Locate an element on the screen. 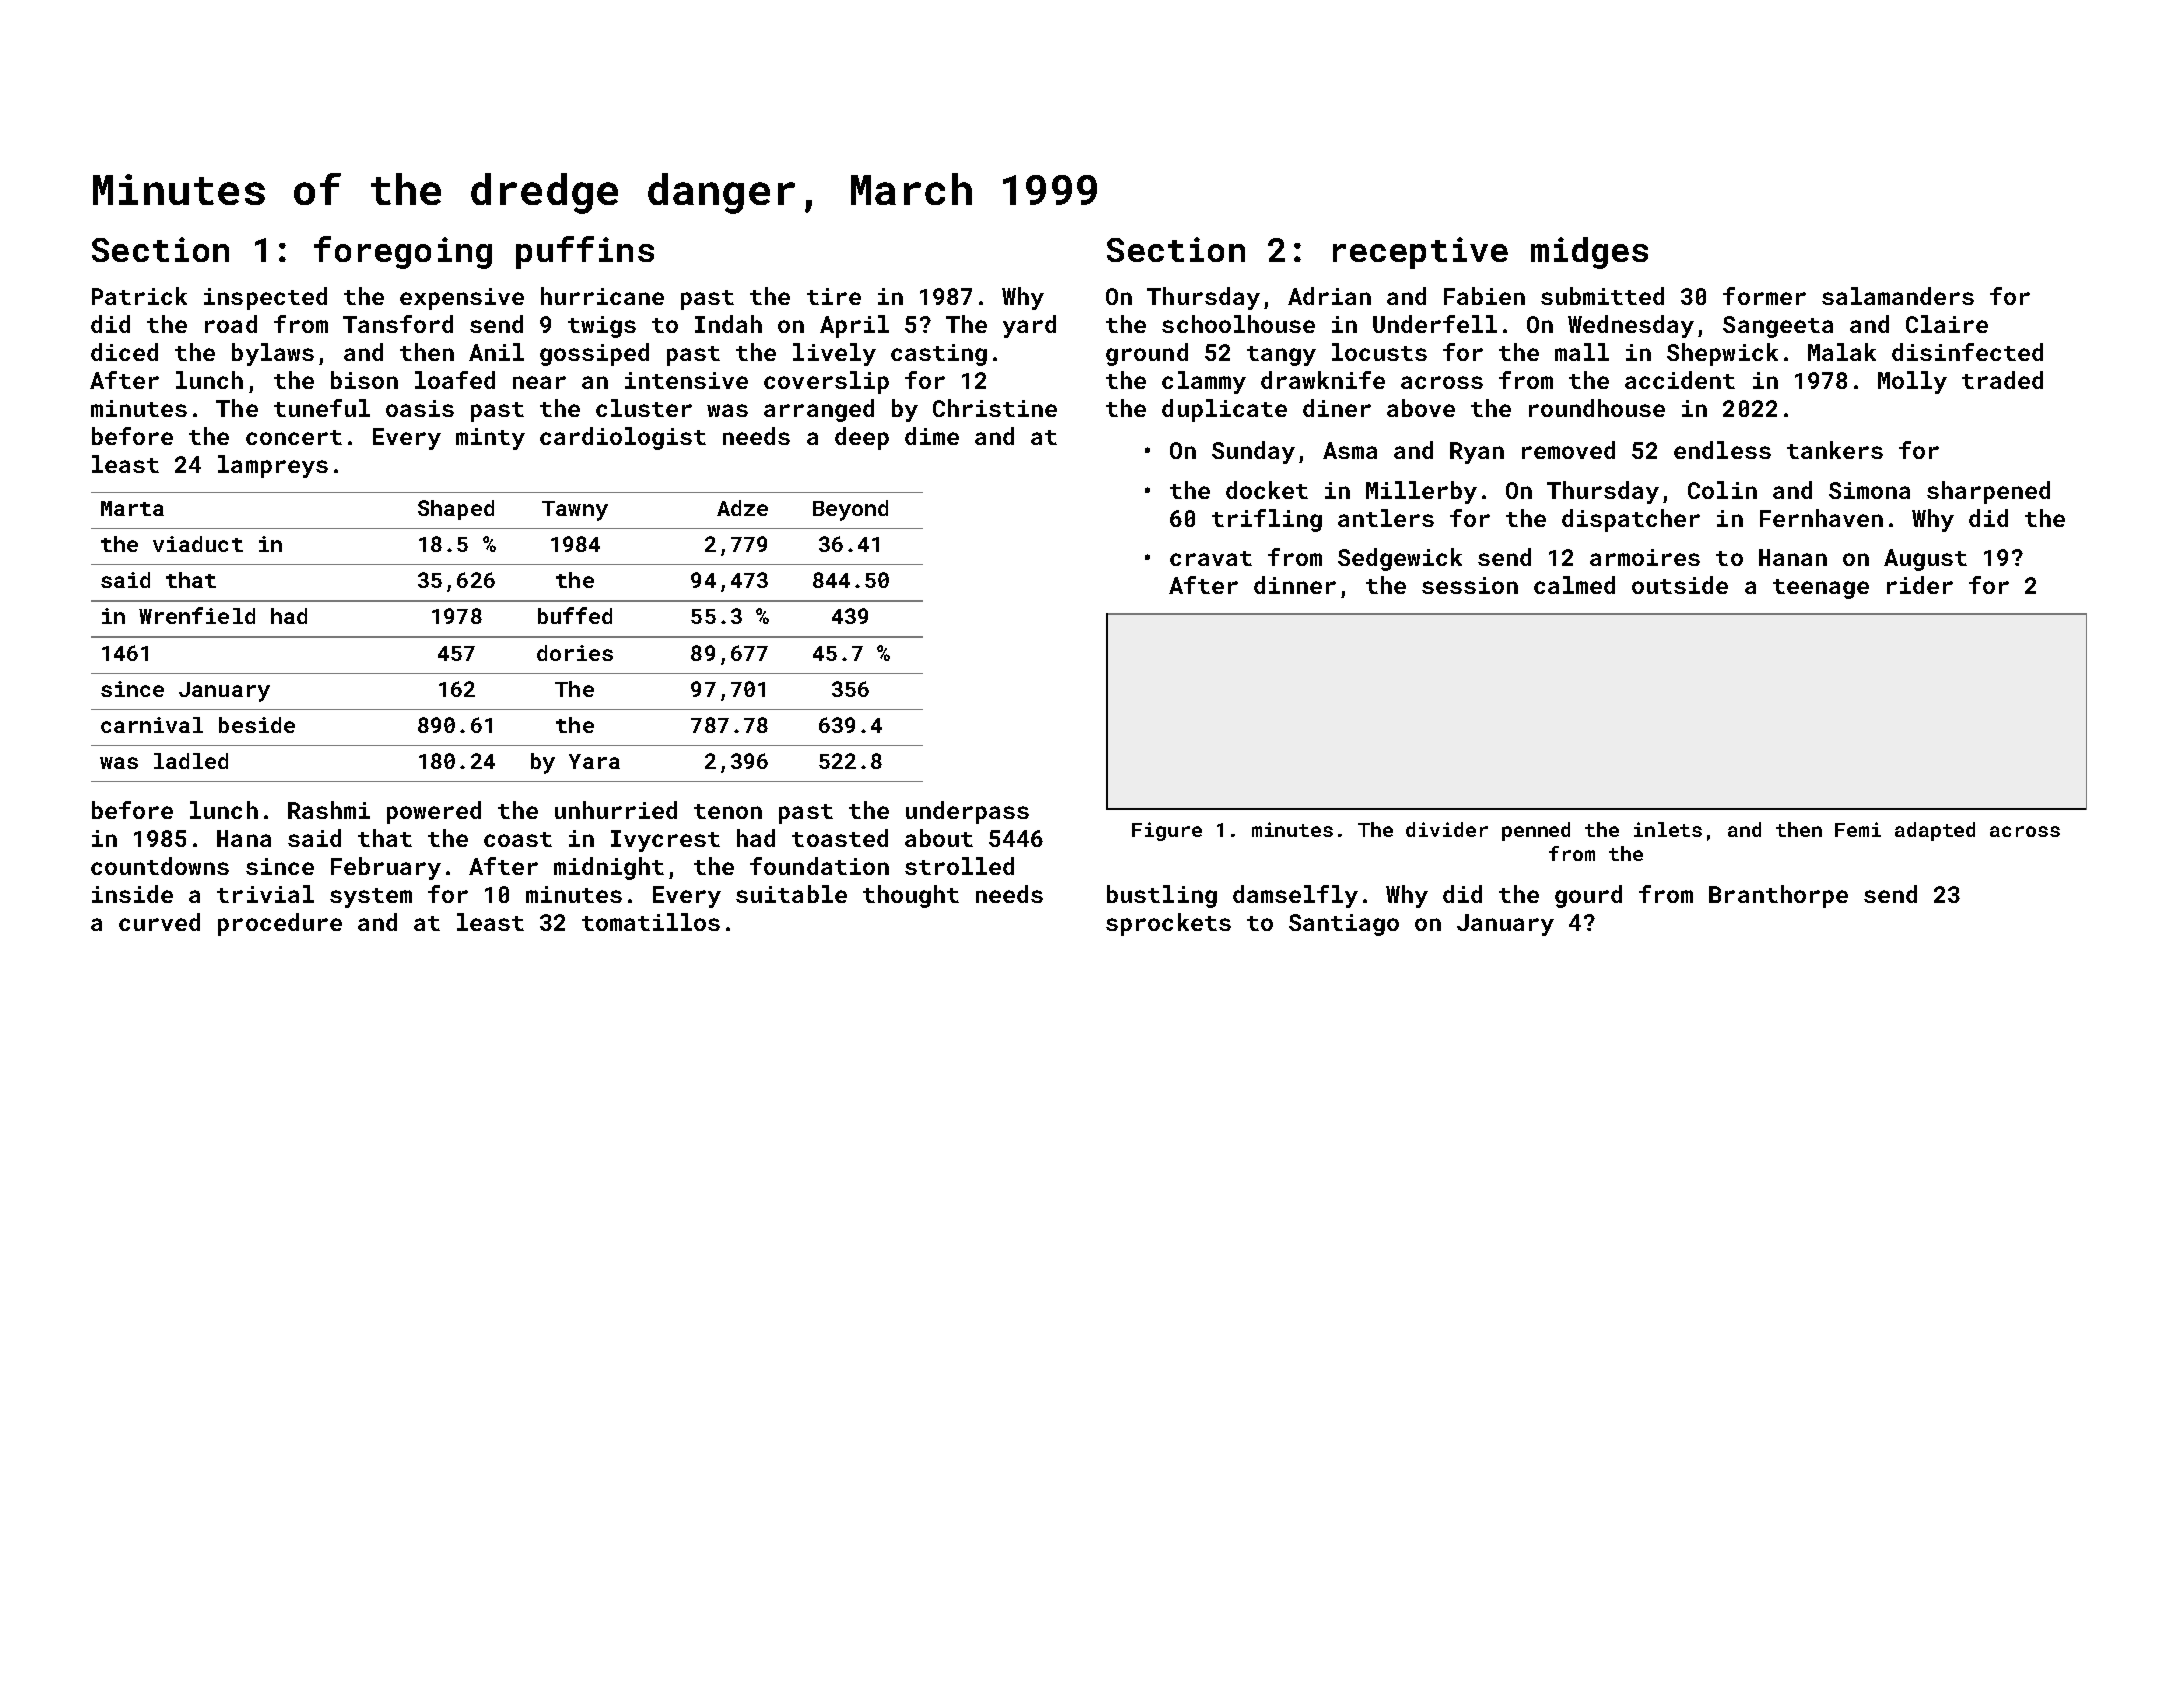  midnight is located at coordinates (609, 868).
